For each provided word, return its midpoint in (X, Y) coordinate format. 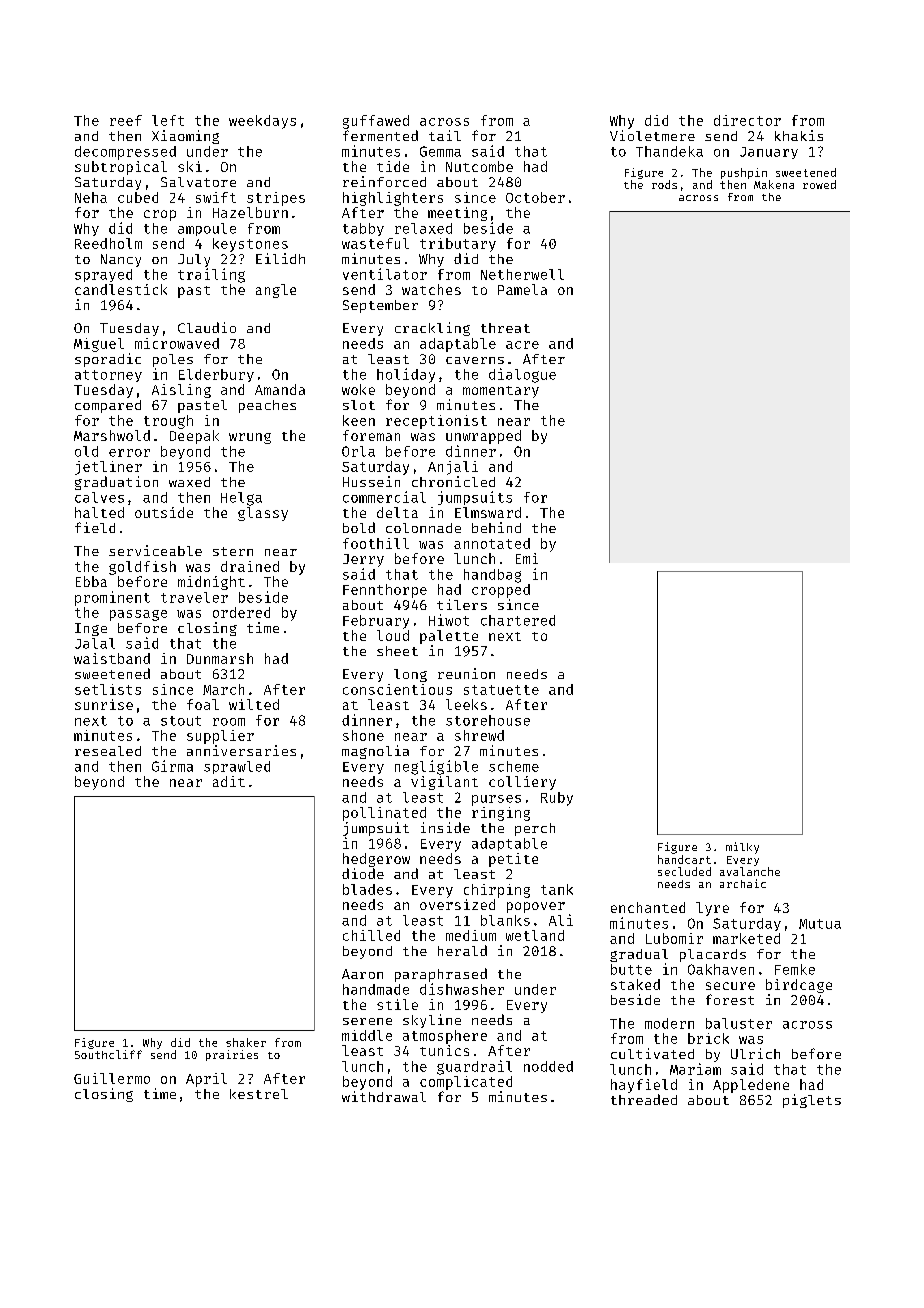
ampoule (207, 229)
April (206, 1080)
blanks (505, 920)
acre (522, 345)
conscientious (397, 689)
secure (730, 986)
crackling (432, 329)
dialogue (522, 375)
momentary (501, 392)
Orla (358, 451)
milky (742, 848)
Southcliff (108, 1054)
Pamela (522, 289)
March (223, 689)
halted (99, 512)
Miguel (99, 345)
